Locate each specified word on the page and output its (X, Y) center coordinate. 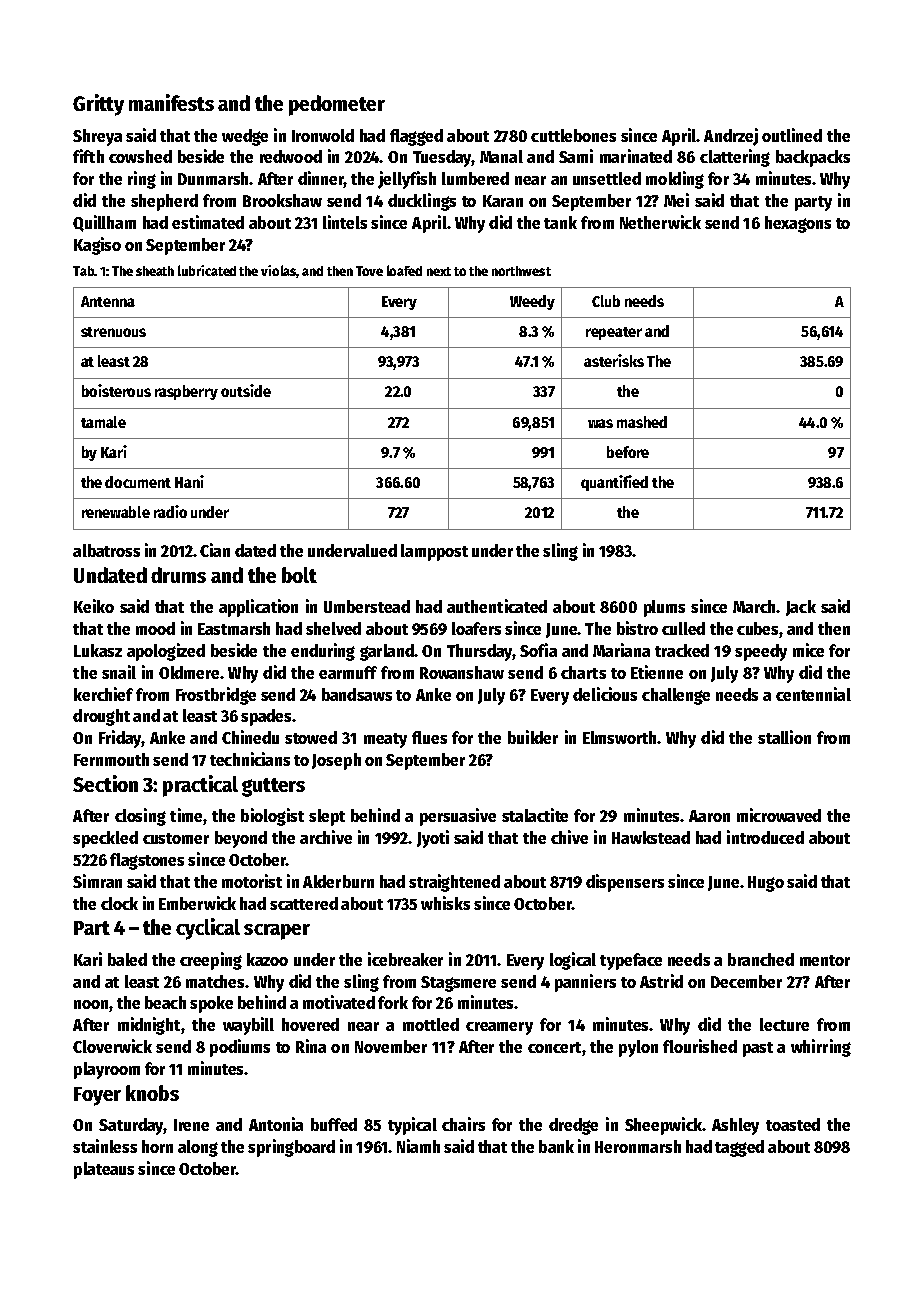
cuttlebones (573, 135)
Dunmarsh (213, 178)
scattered (304, 903)
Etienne (657, 672)
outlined (792, 135)
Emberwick (197, 903)
